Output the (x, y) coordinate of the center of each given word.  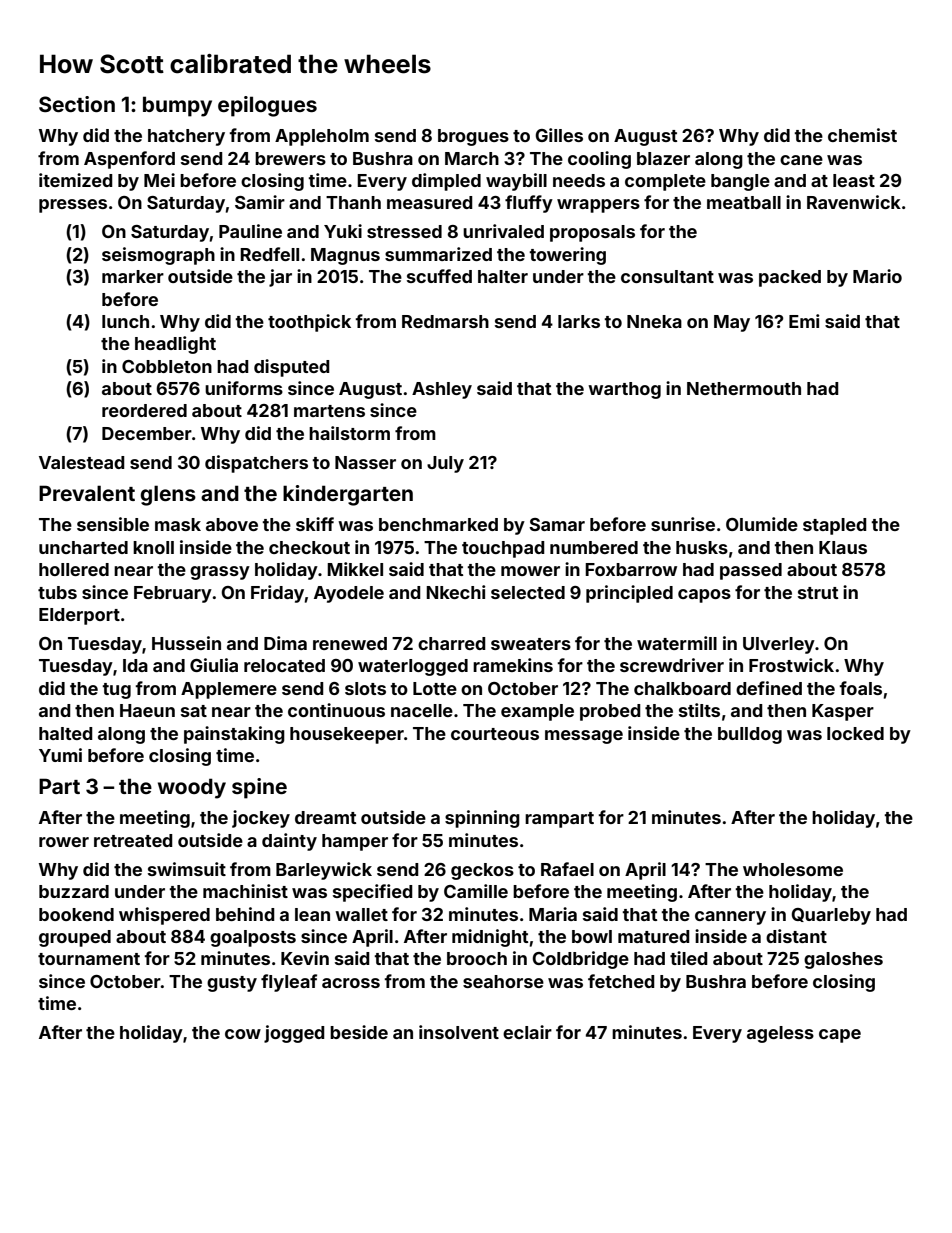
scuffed (439, 276)
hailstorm (349, 433)
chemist (862, 135)
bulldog (750, 735)
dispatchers (256, 464)
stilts (699, 710)
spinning (482, 819)
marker (133, 276)
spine (259, 788)
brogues (473, 137)
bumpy (177, 106)
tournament (89, 959)
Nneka (654, 321)
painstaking (234, 735)
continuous (336, 710)
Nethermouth (744, 388)
